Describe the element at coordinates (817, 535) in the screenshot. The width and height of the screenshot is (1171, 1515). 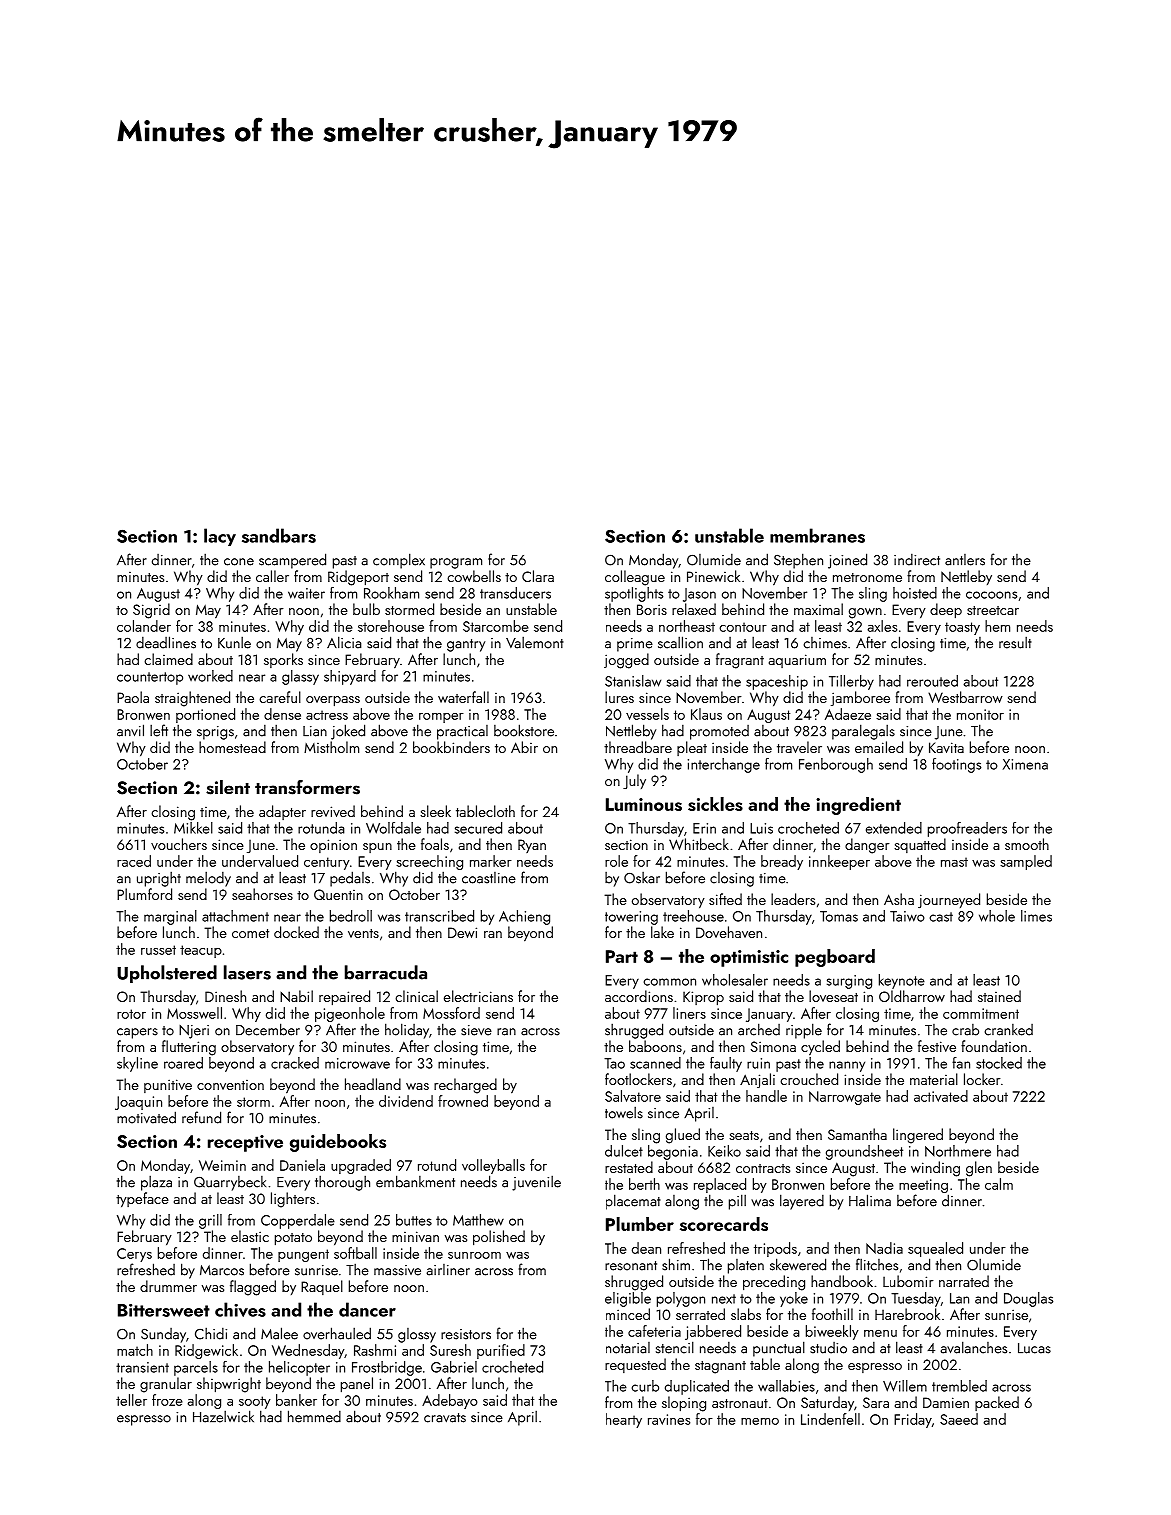
I see `membranes` at that location.
